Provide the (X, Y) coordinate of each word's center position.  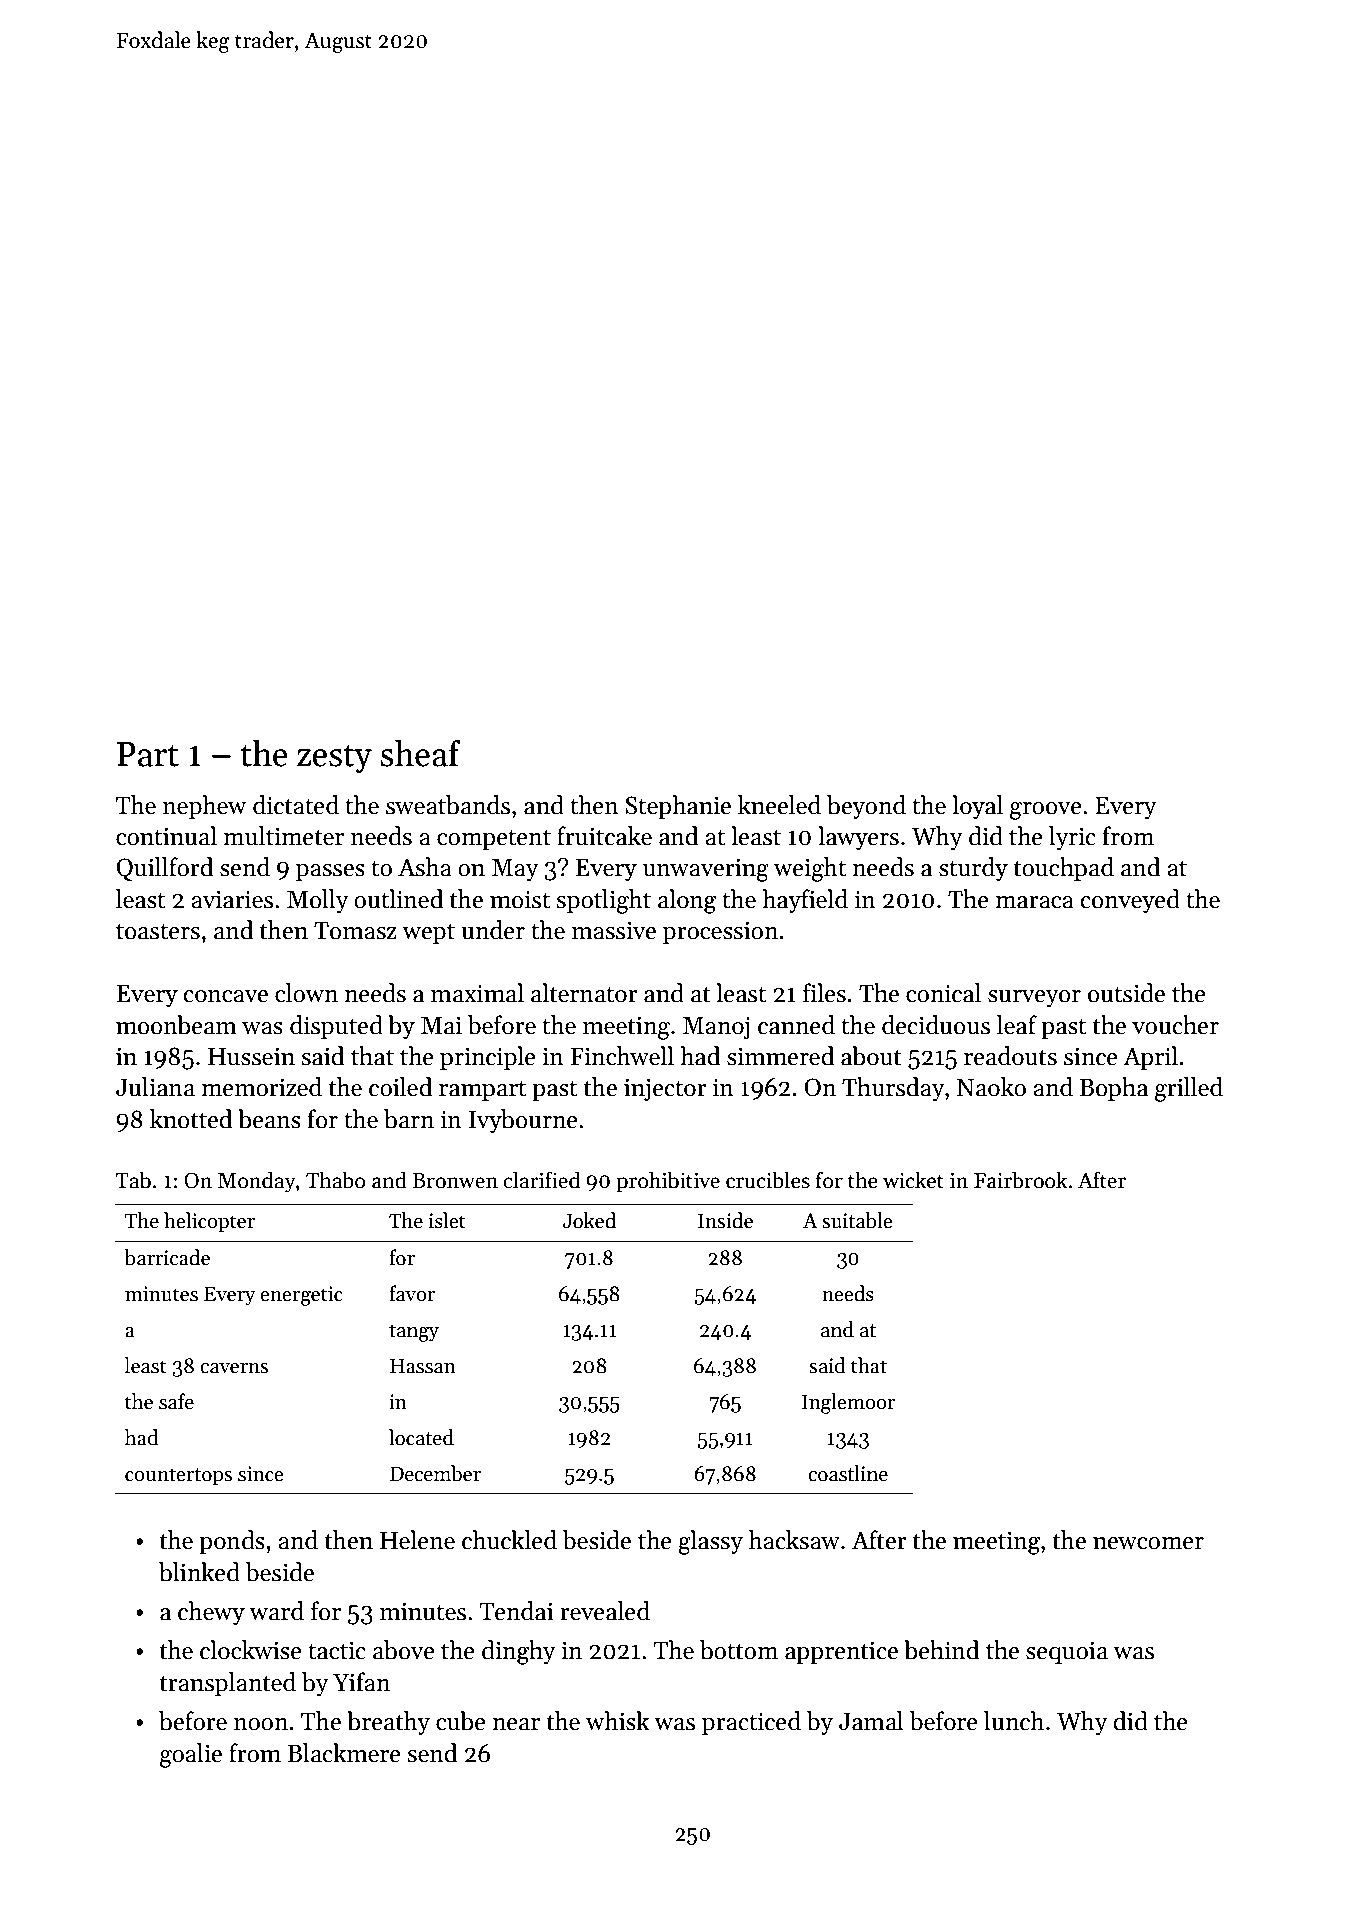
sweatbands (448, 805)
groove (1046, 811)
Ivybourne (523, 1121)
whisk (618, 1721)
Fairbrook (1021, 1180)
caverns (234, 1368)
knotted (191, 1119)
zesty (334, 758)
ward (276, 1611)
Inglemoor (848, 1403)
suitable (857, 1220)
